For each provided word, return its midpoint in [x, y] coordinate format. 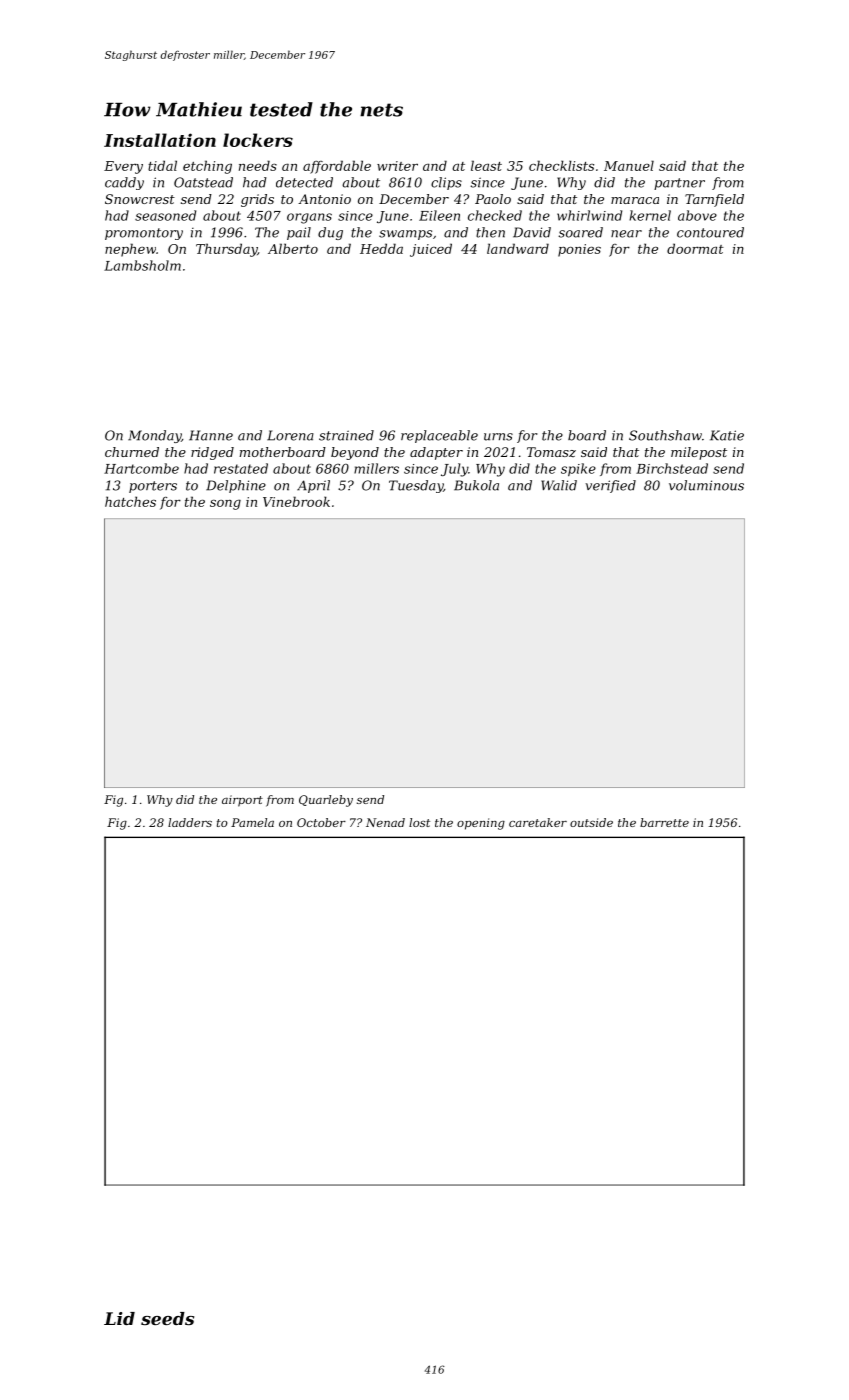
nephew [130, 250]
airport [242, 801]
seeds [167, 1318]
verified [610, 486]
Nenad [385, 822]
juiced [431, 250]
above [697, 215]
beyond [355, 453]
